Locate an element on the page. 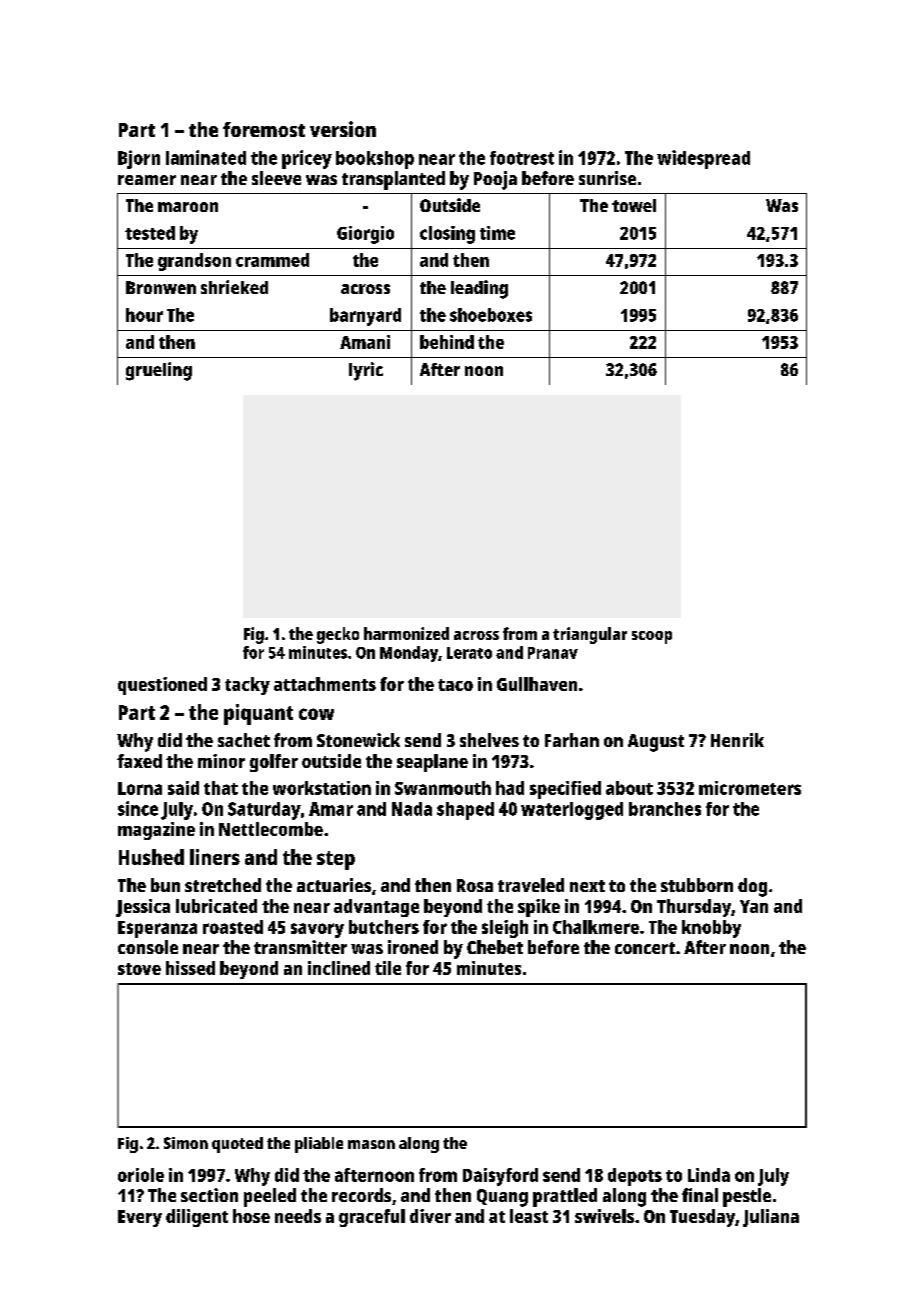  shaped is located at coordinates (465, 811).
